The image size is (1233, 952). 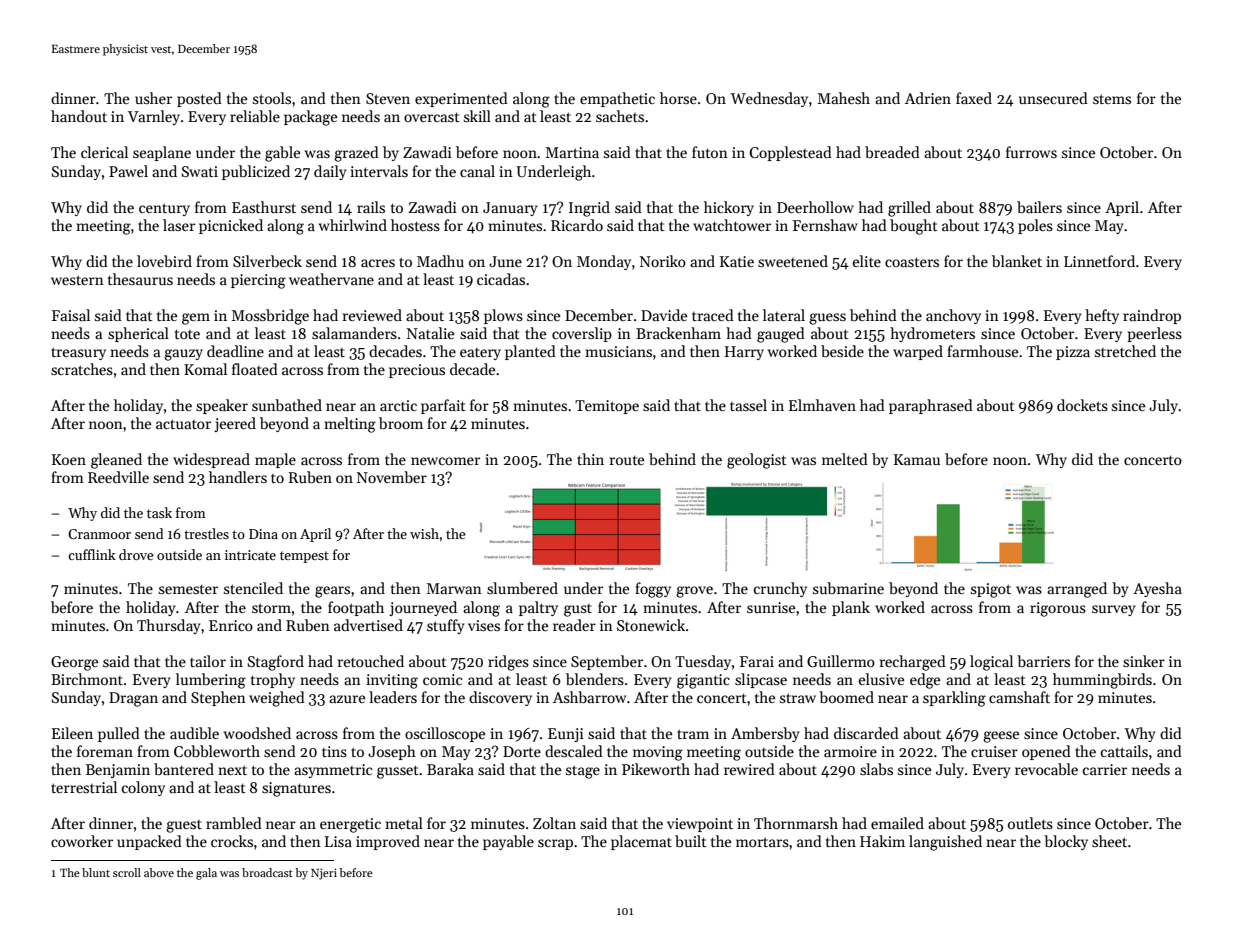 What do you see at coordinates (77, 280) in the document?
I see `western` at bounding box center [77, 280].
